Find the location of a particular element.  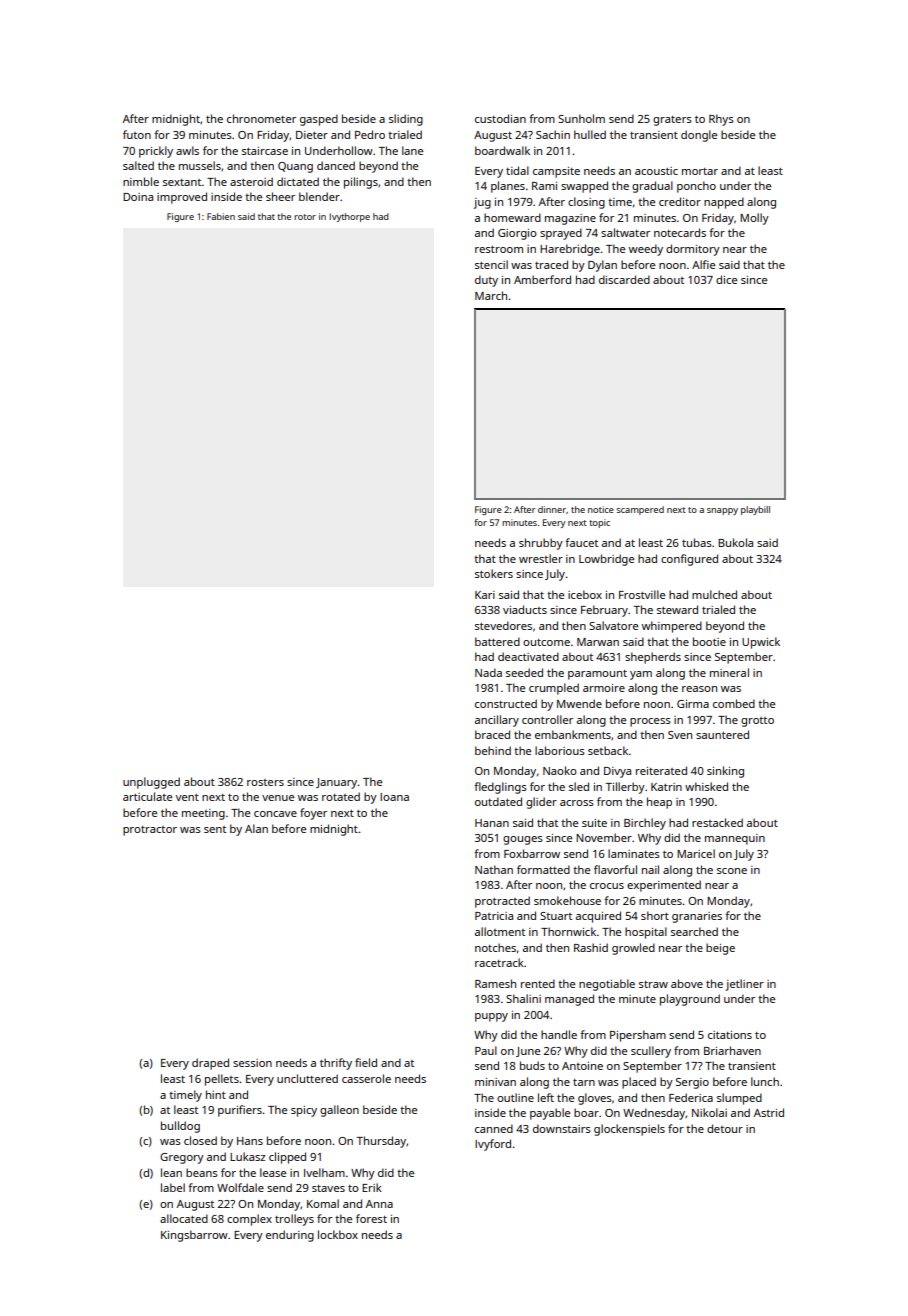

gradual is located at coordinates (652, 187).
